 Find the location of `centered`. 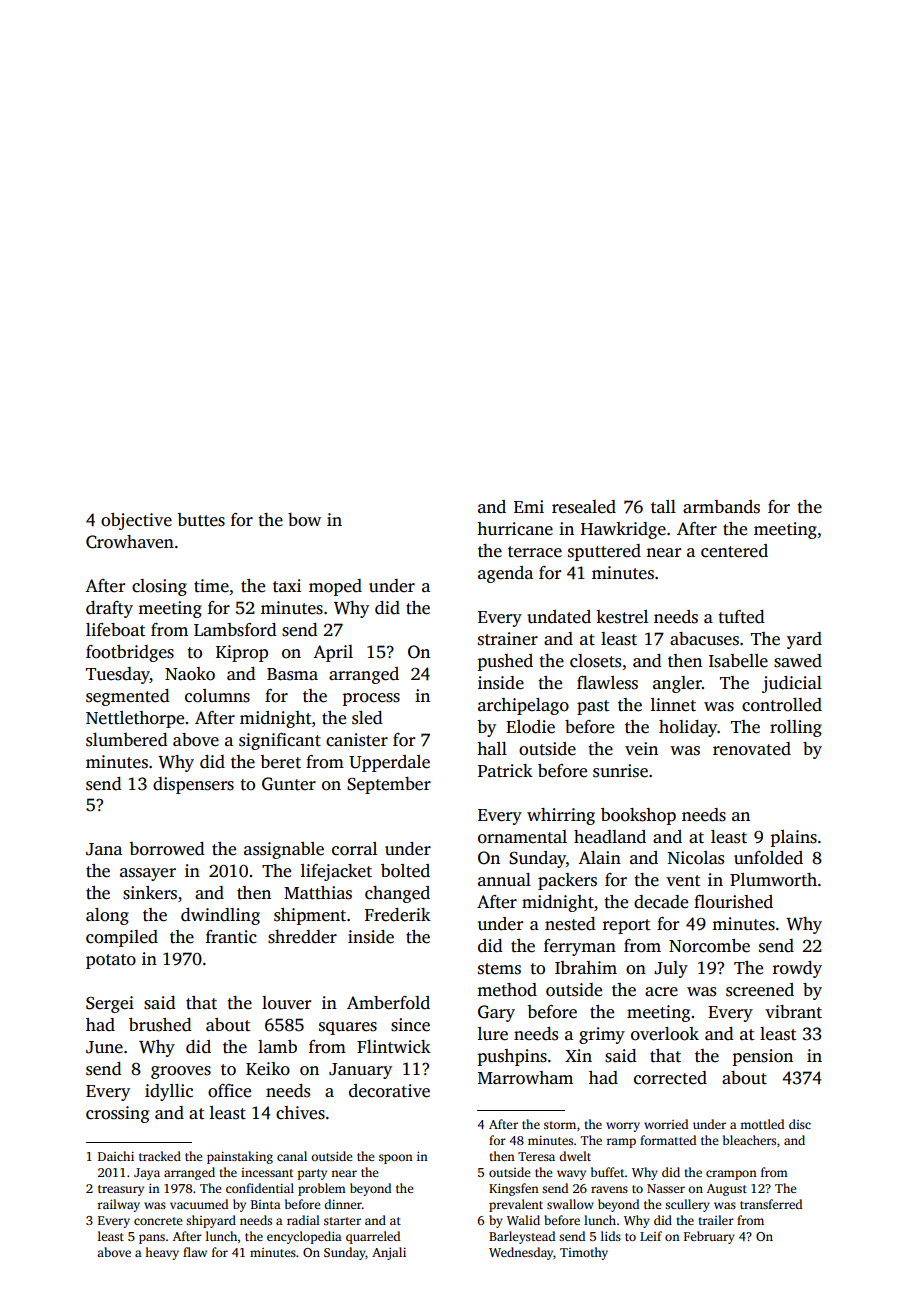

centered is located at coordinates (734, 551).
